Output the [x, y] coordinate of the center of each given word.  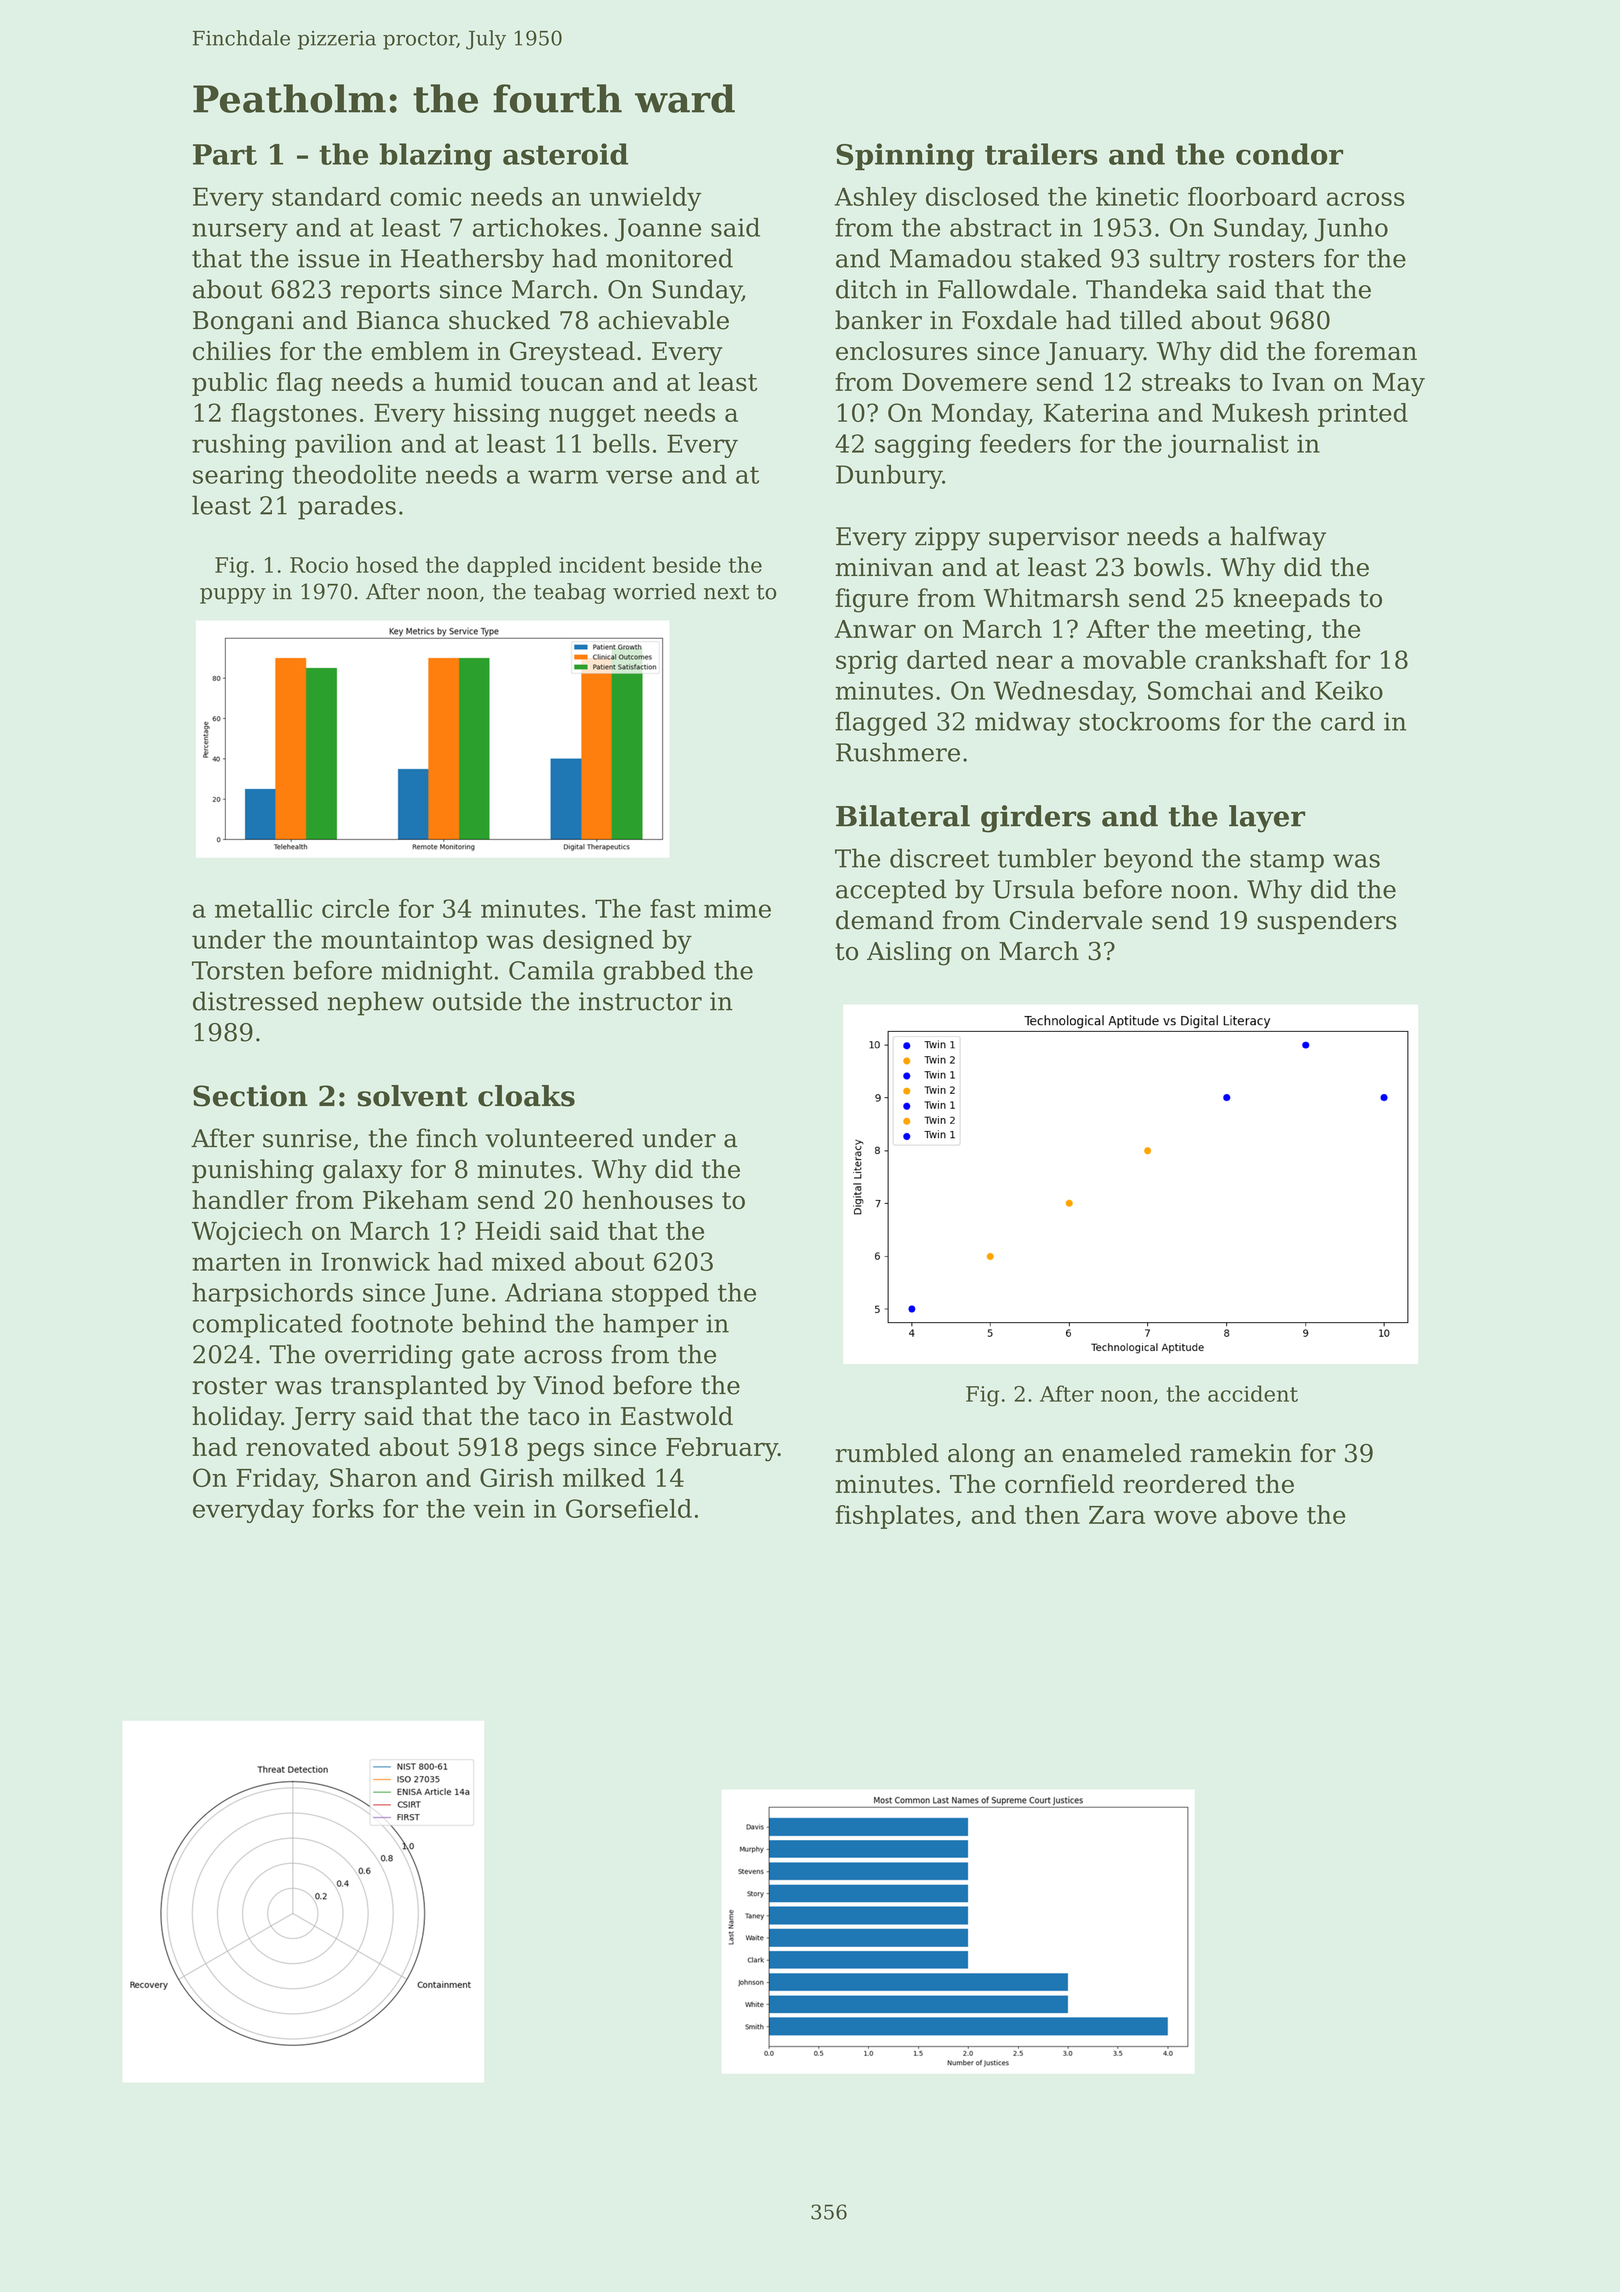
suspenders [1327, 922]
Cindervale [1076, 920]
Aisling [909, 953]
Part [225, 154]
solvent [413, 1096]
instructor [640, 1001]
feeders [1025, 443]
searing [238, 477]
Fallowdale [1004, 289]
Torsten [238, 970]
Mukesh [1260, 412]
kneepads [1291, 600]
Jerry [324, 1419]
